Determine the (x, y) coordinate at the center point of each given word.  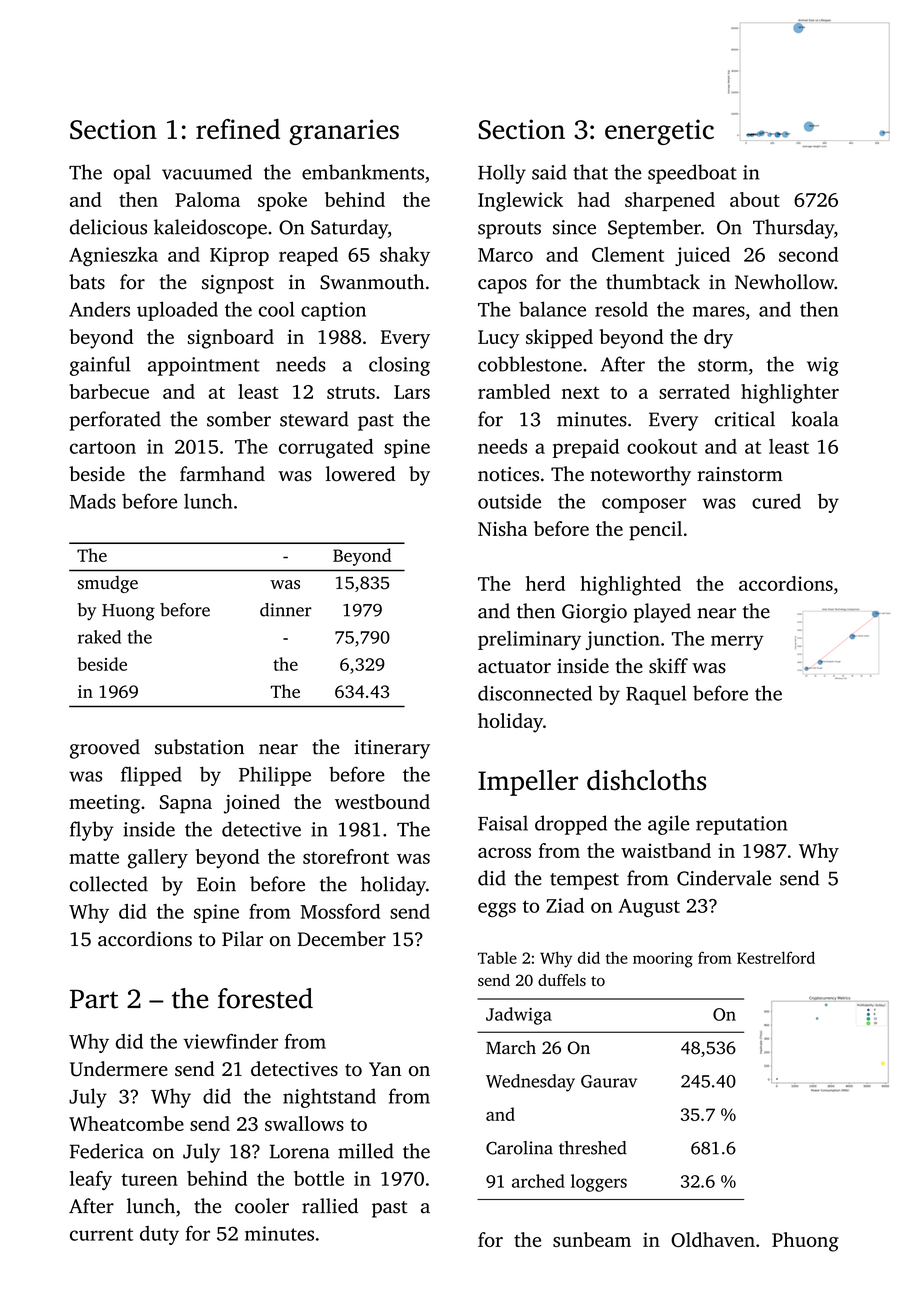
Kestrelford (776, 957)
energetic (659, 132)
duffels (562, 980)
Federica (107, 1151)
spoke (282, 201)
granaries (344, 132)
